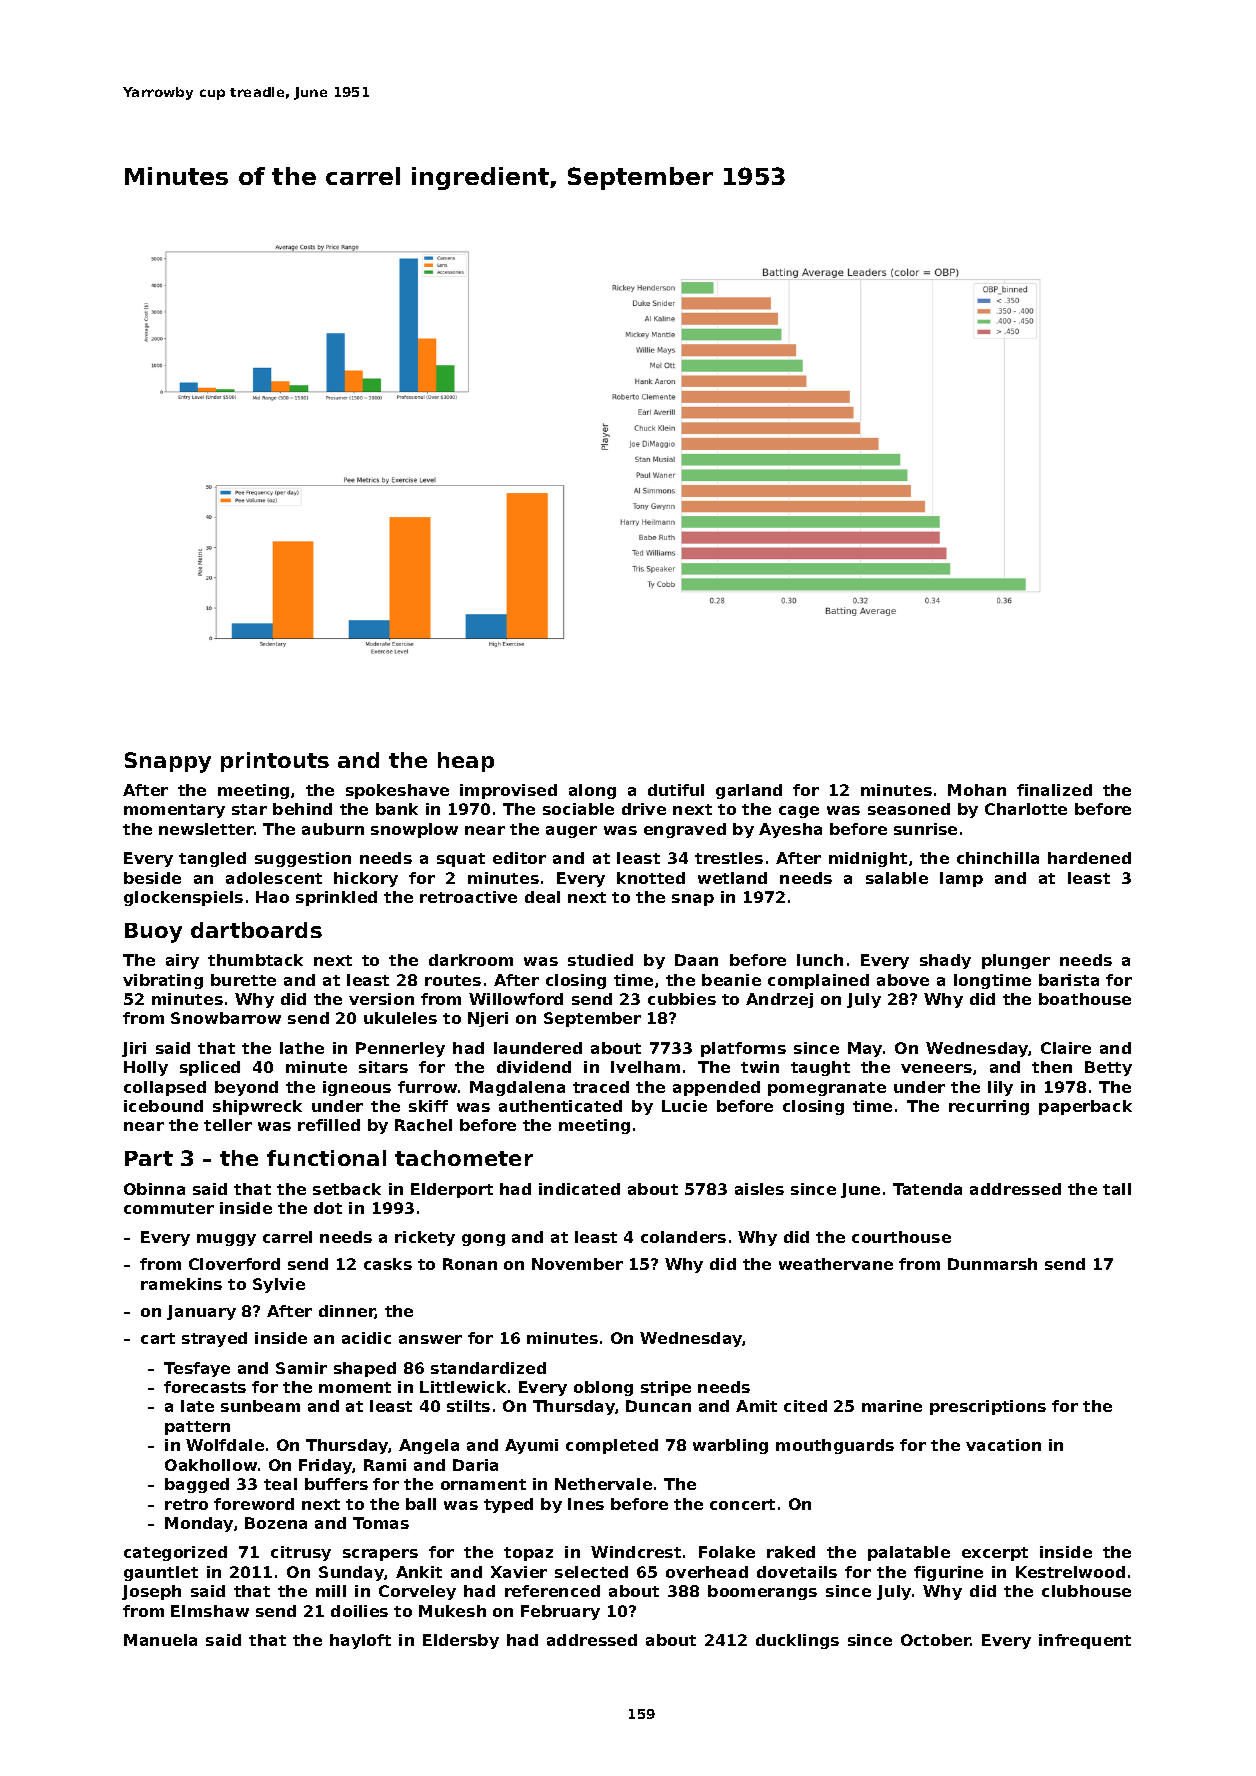 The height and width of the page is (1776, 1256). What do you see at coordinates (1026, 809) in the page?
I see `Charlotte` at bounding box center [1026, 809].
